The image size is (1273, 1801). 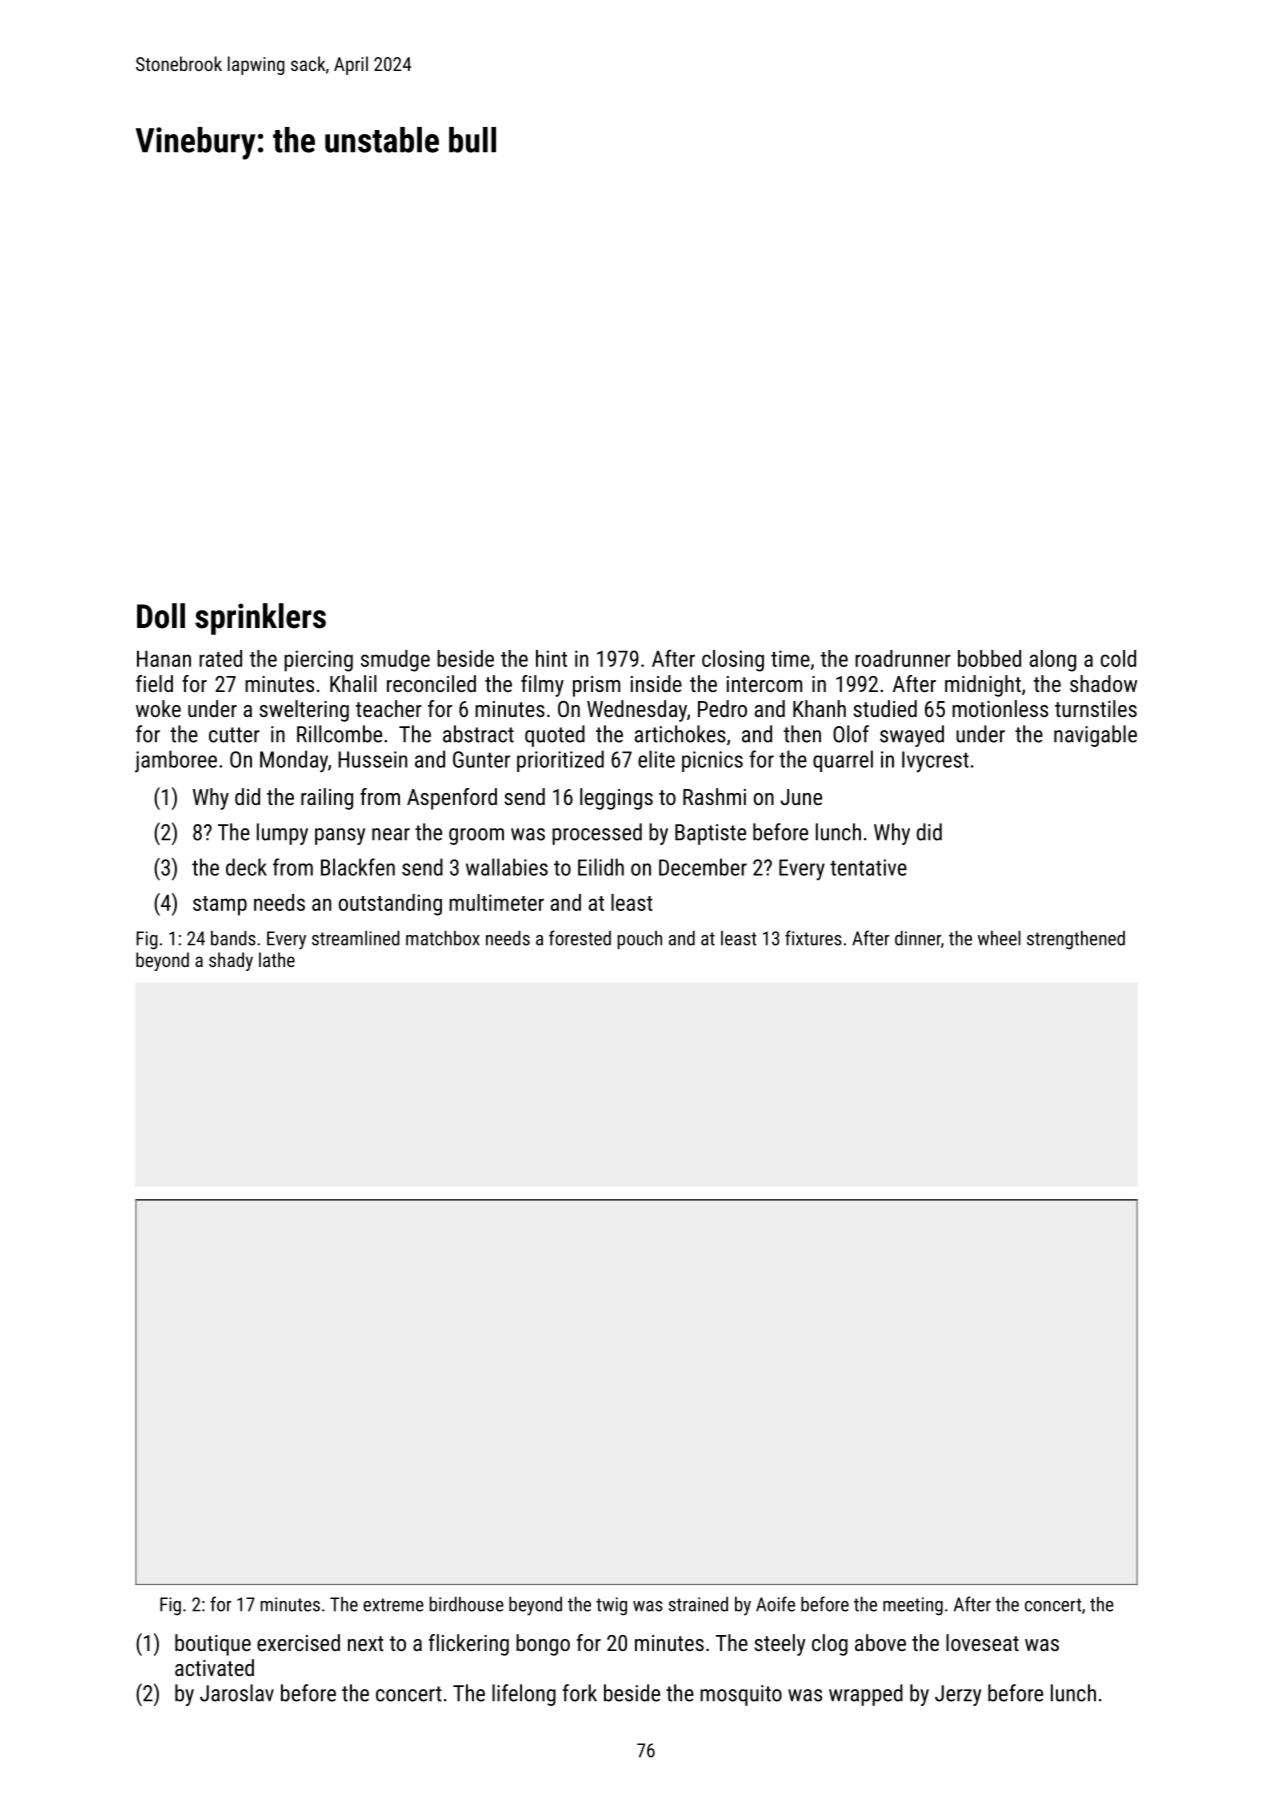 I want to click on birdhouse, so click(x=466, y=1604).
